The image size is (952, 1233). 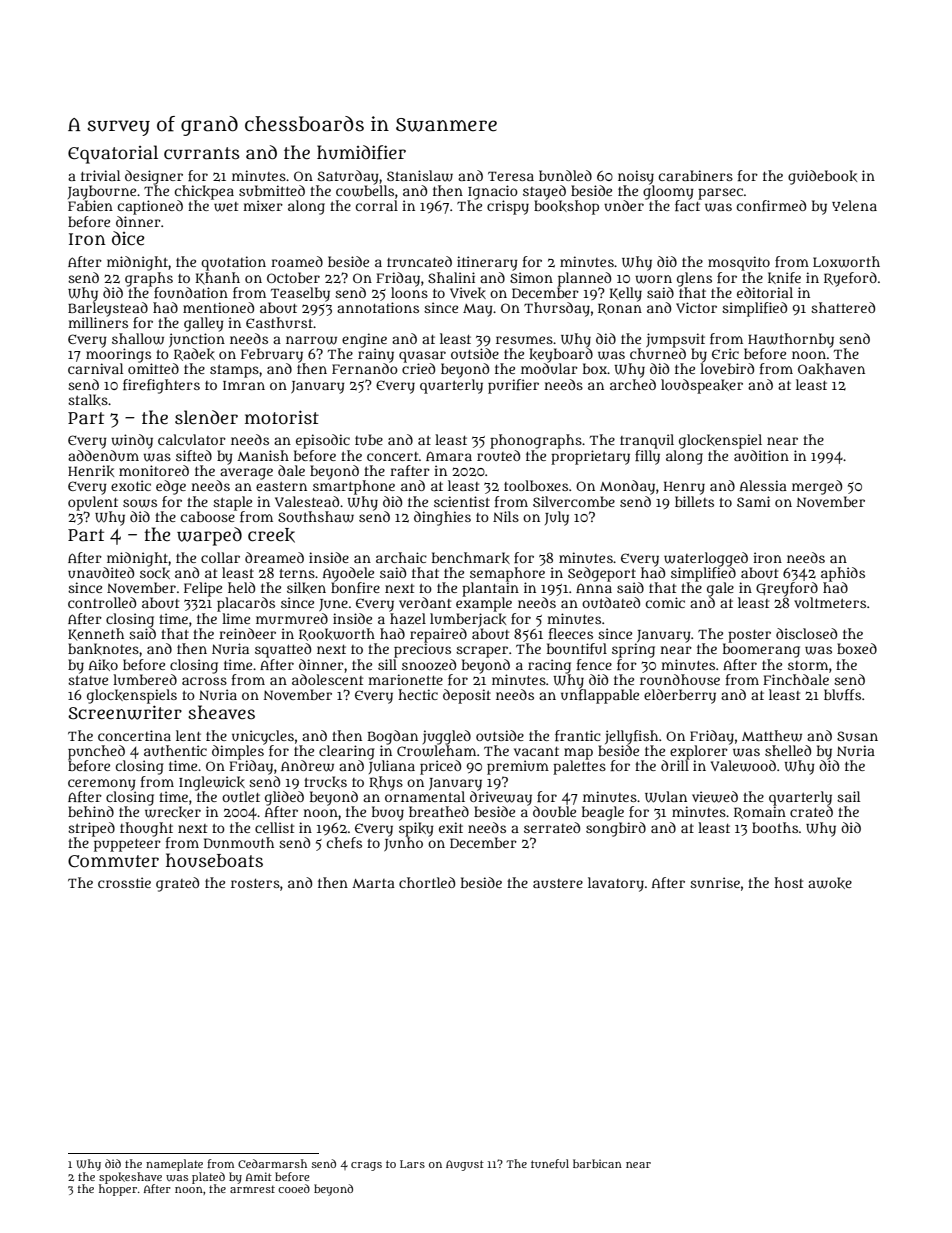 What do you see at coordinates (451, 277) in the image?
I see `Shalini` at bounding box center [451, 277].
